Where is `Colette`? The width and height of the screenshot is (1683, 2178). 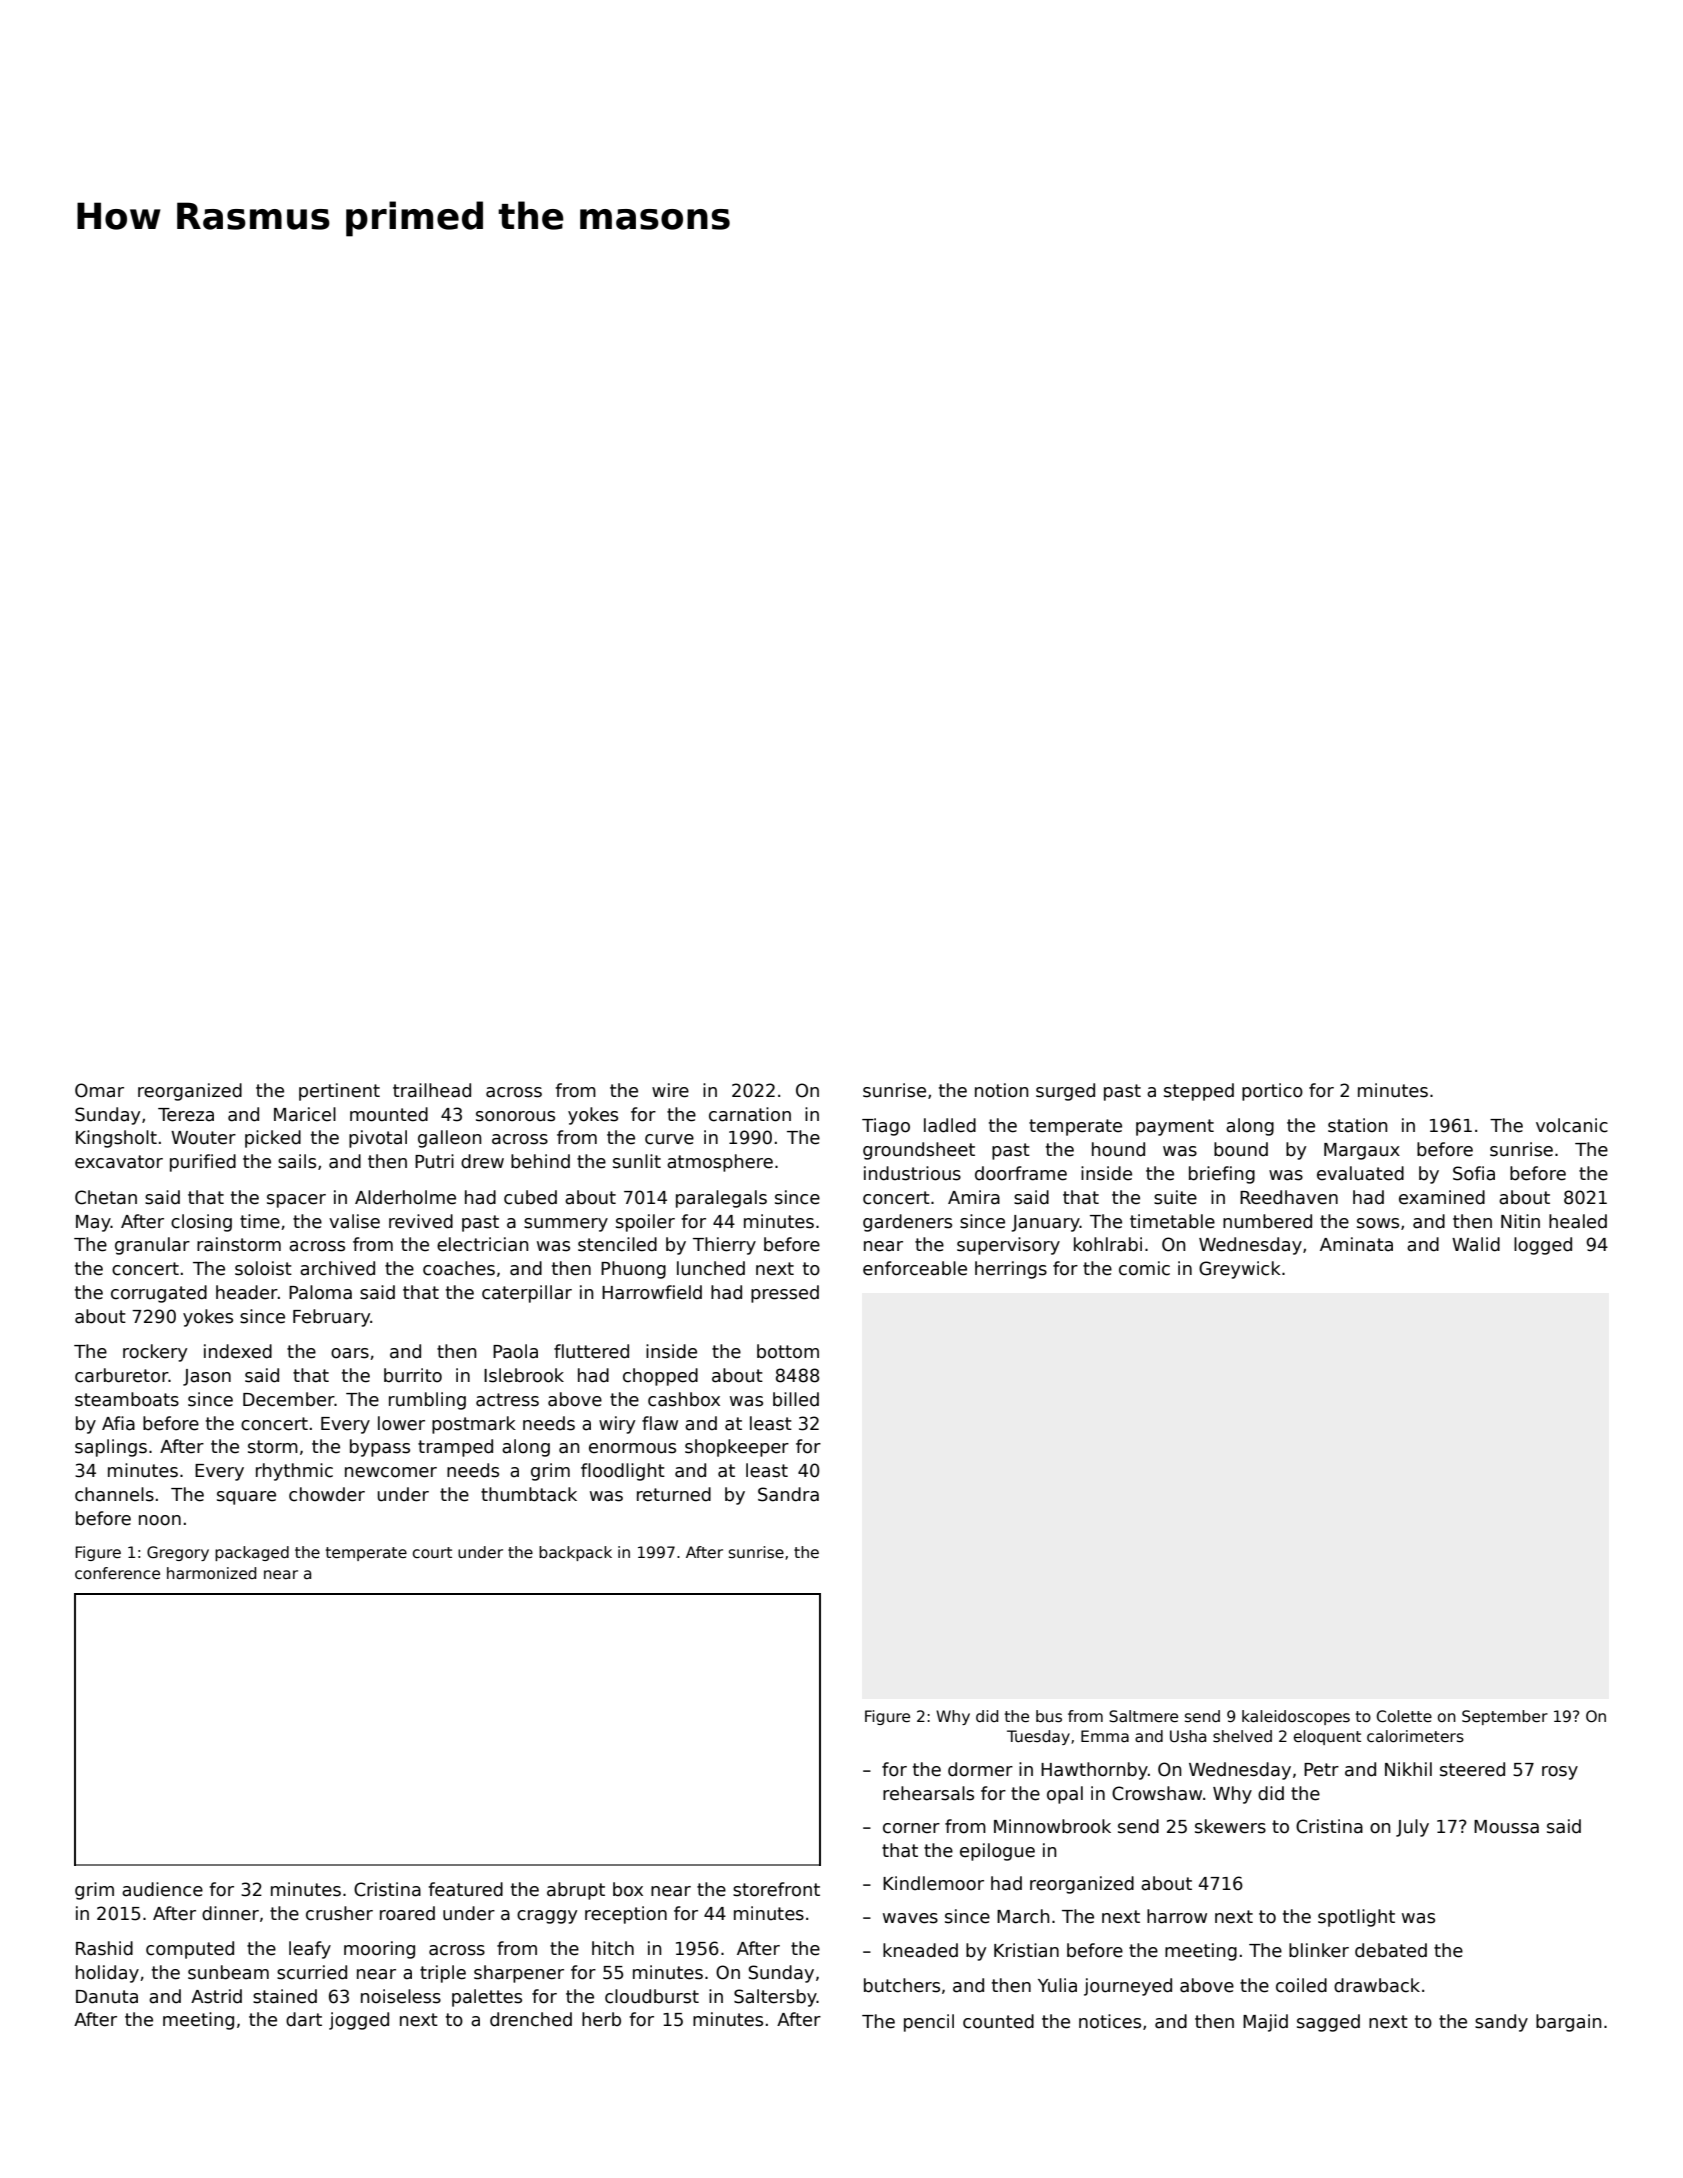
Colette is located at coordinates (1404, 1716).
